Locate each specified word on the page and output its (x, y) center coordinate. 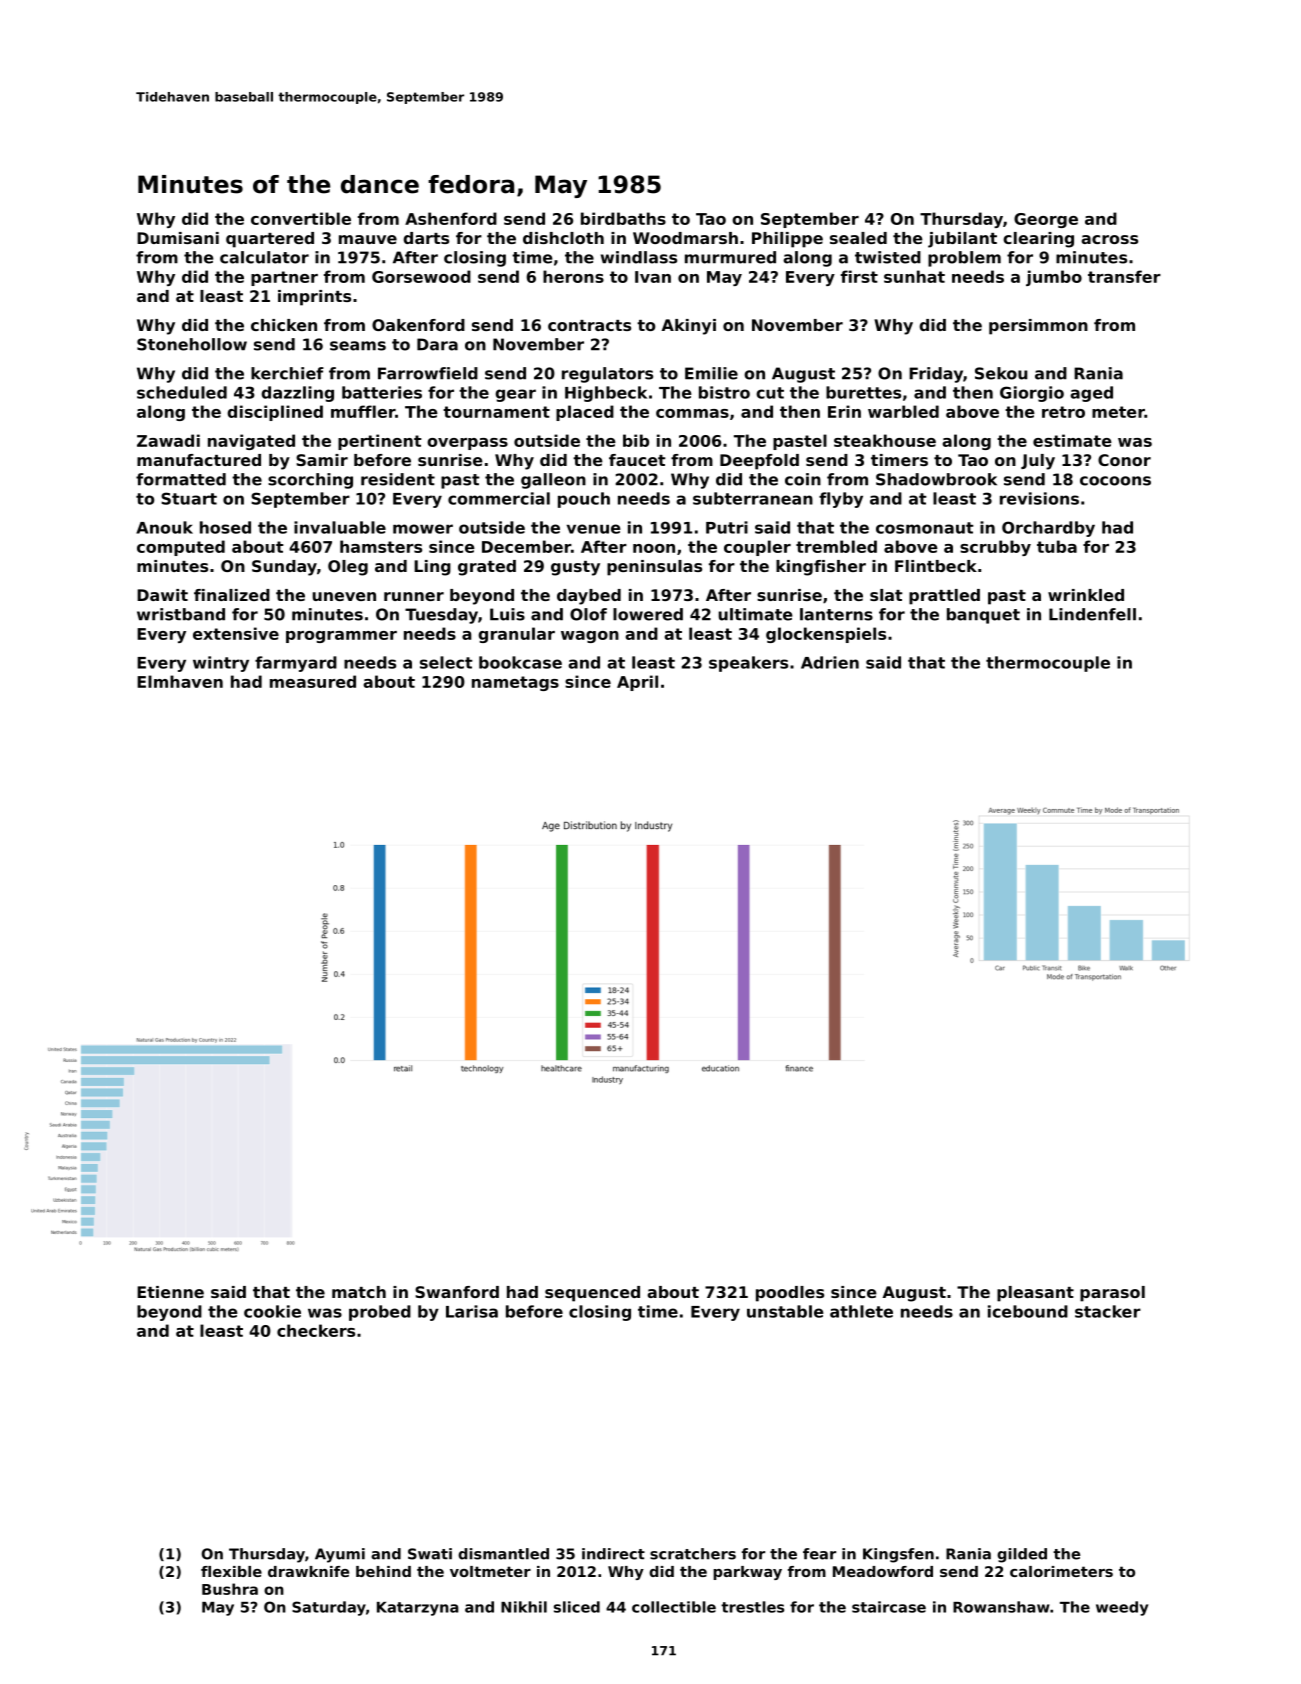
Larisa (472, 1311)
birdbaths (623, 218)
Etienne (170, 1292)
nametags (515, 683)
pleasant (1035, 1294)
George (1046, 220)
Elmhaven (180, 681)
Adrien (830, 662)
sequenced (592, 1294)
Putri (727, 527)
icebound (1028, 1311)
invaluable (340, 527)
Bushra (230, 1589)
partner (284, 278)
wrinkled (1086, 595)
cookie (272, 1311)
